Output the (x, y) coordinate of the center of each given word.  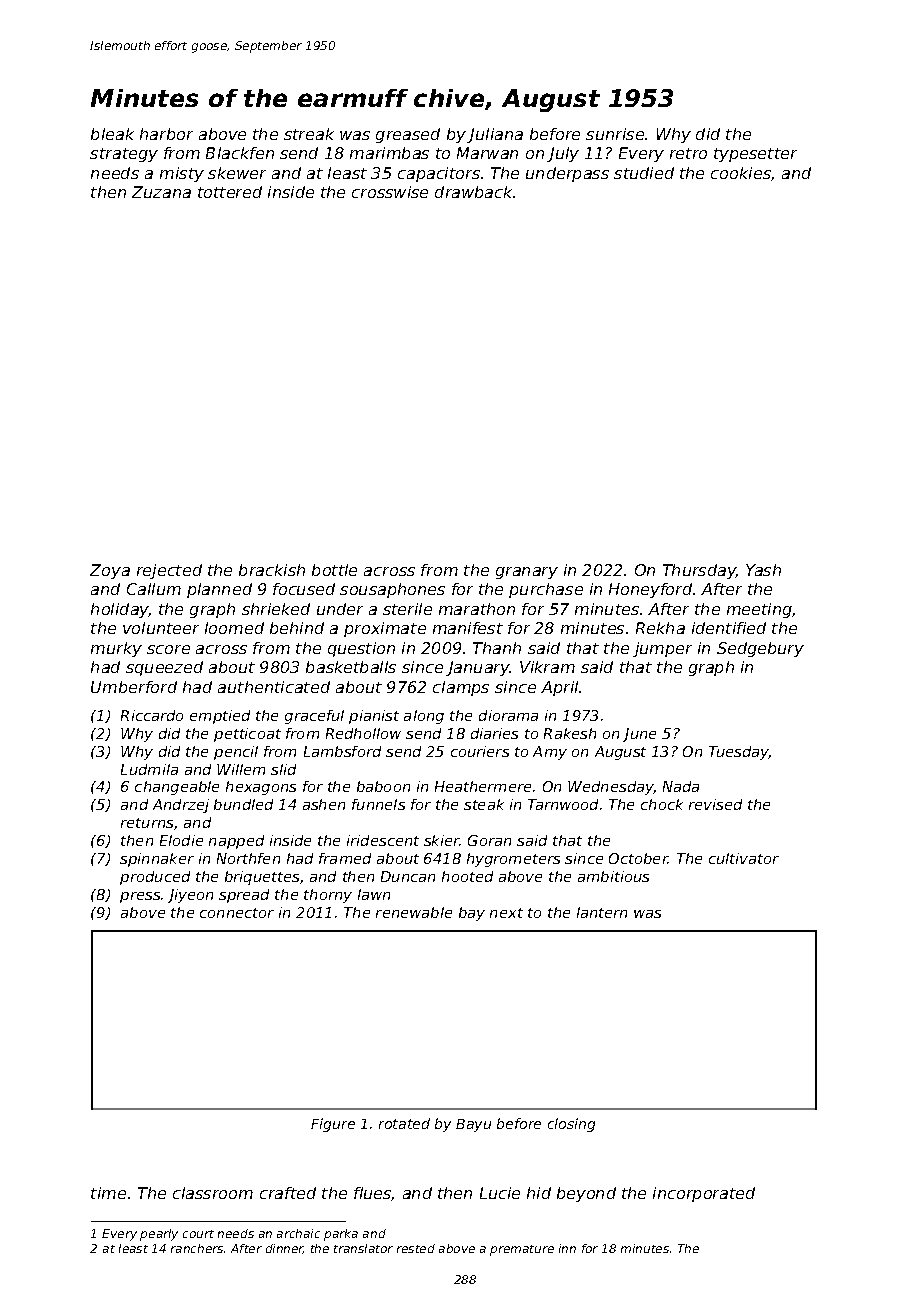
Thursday (699, 571)
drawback (474, 192)
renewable (414, 912)
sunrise (615, 134)
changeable (177, 788)
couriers (480, 751)
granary (527, 573)
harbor (166, 134)
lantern (602, 912)
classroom (213, 1193)
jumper (662, 649)
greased (408, 135)
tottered (230, 192)
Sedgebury (760, 649)
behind (297, 628)
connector (237, 913)
